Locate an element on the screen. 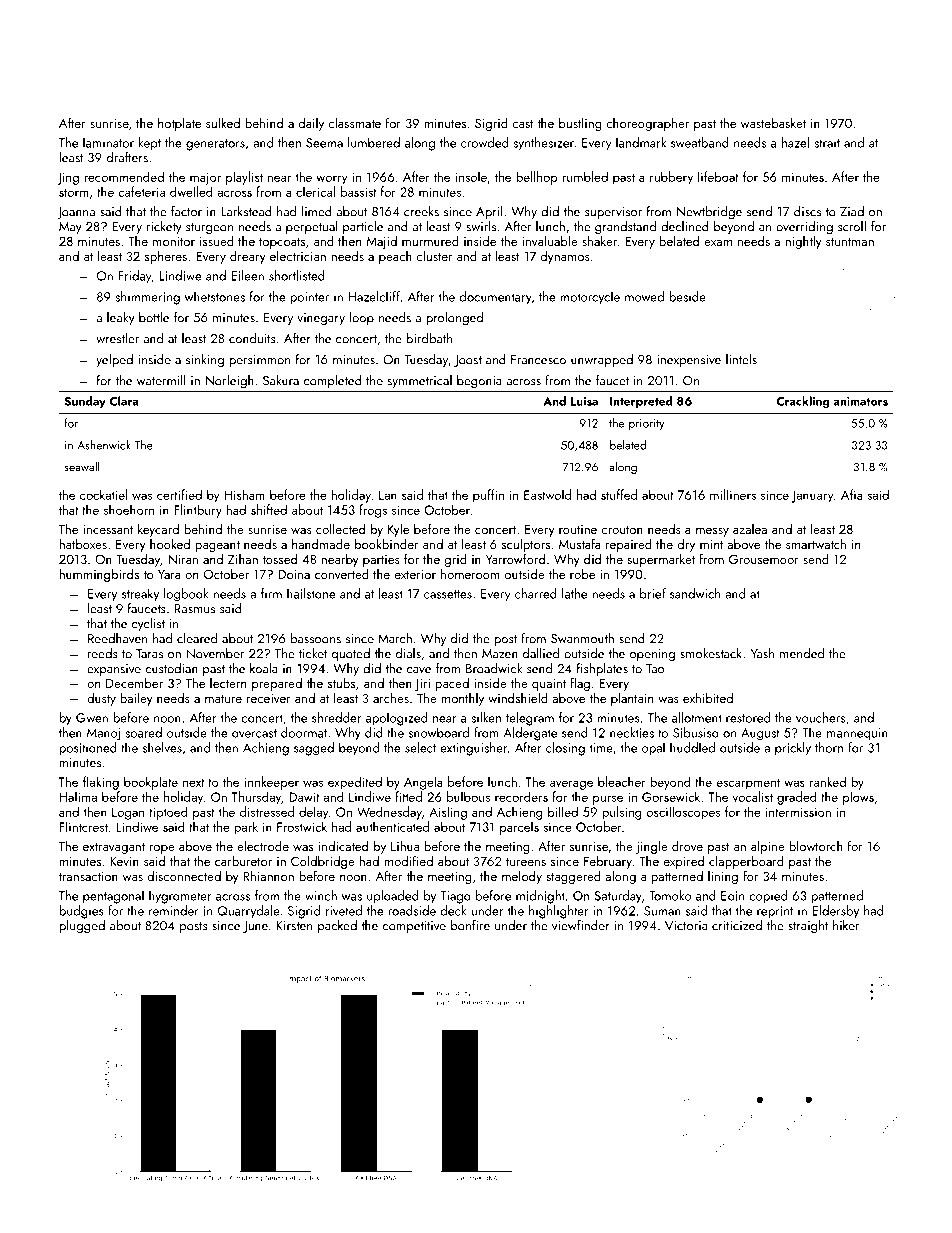 This screenshot has width=952, height=1233. bonfire is located at coordinates (470, 925).
